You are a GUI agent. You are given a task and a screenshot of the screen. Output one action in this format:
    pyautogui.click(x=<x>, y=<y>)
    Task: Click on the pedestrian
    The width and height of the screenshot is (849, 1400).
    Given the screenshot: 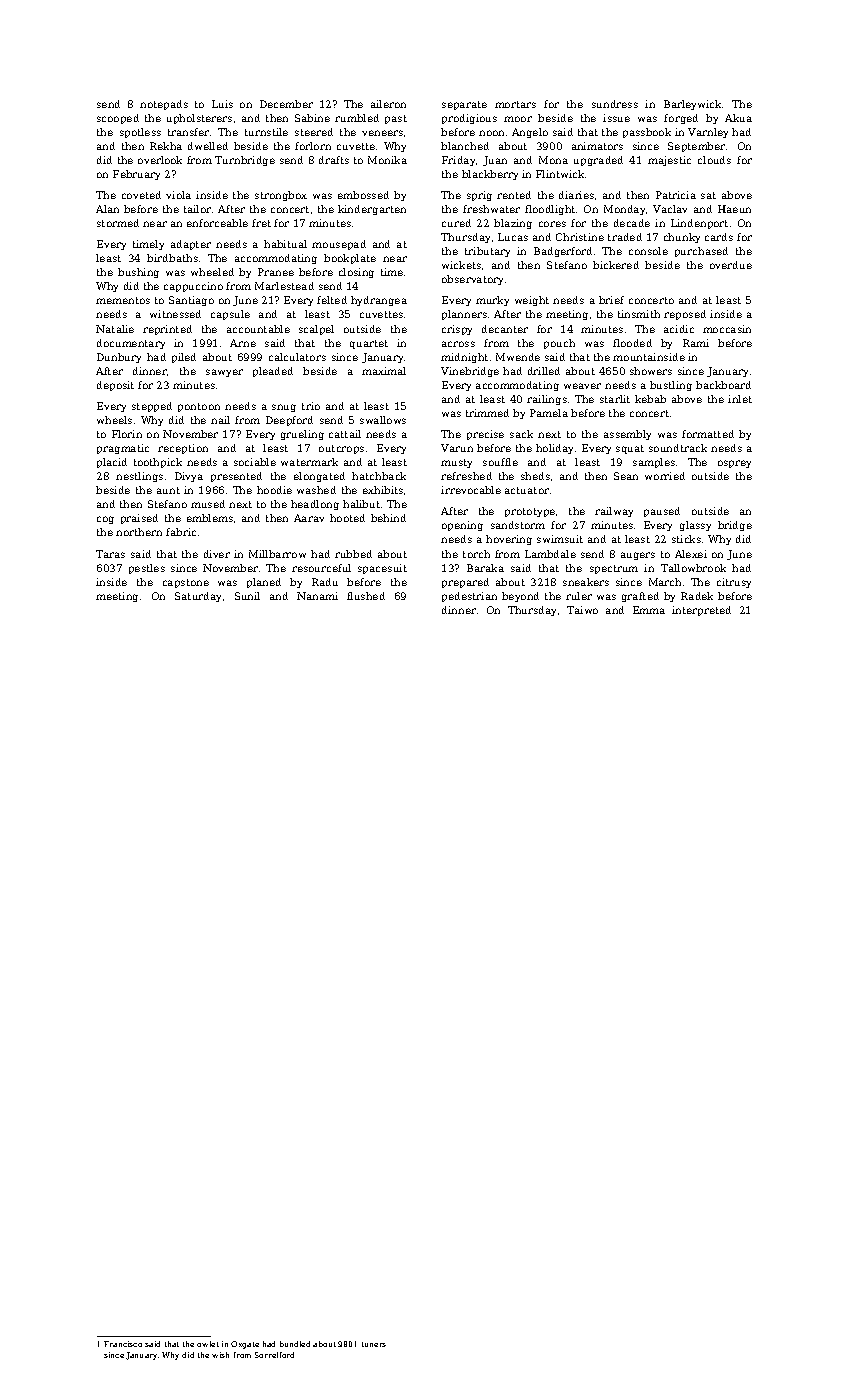 What is the action you would take?
    pyautogui.click(x=469, y=597)
